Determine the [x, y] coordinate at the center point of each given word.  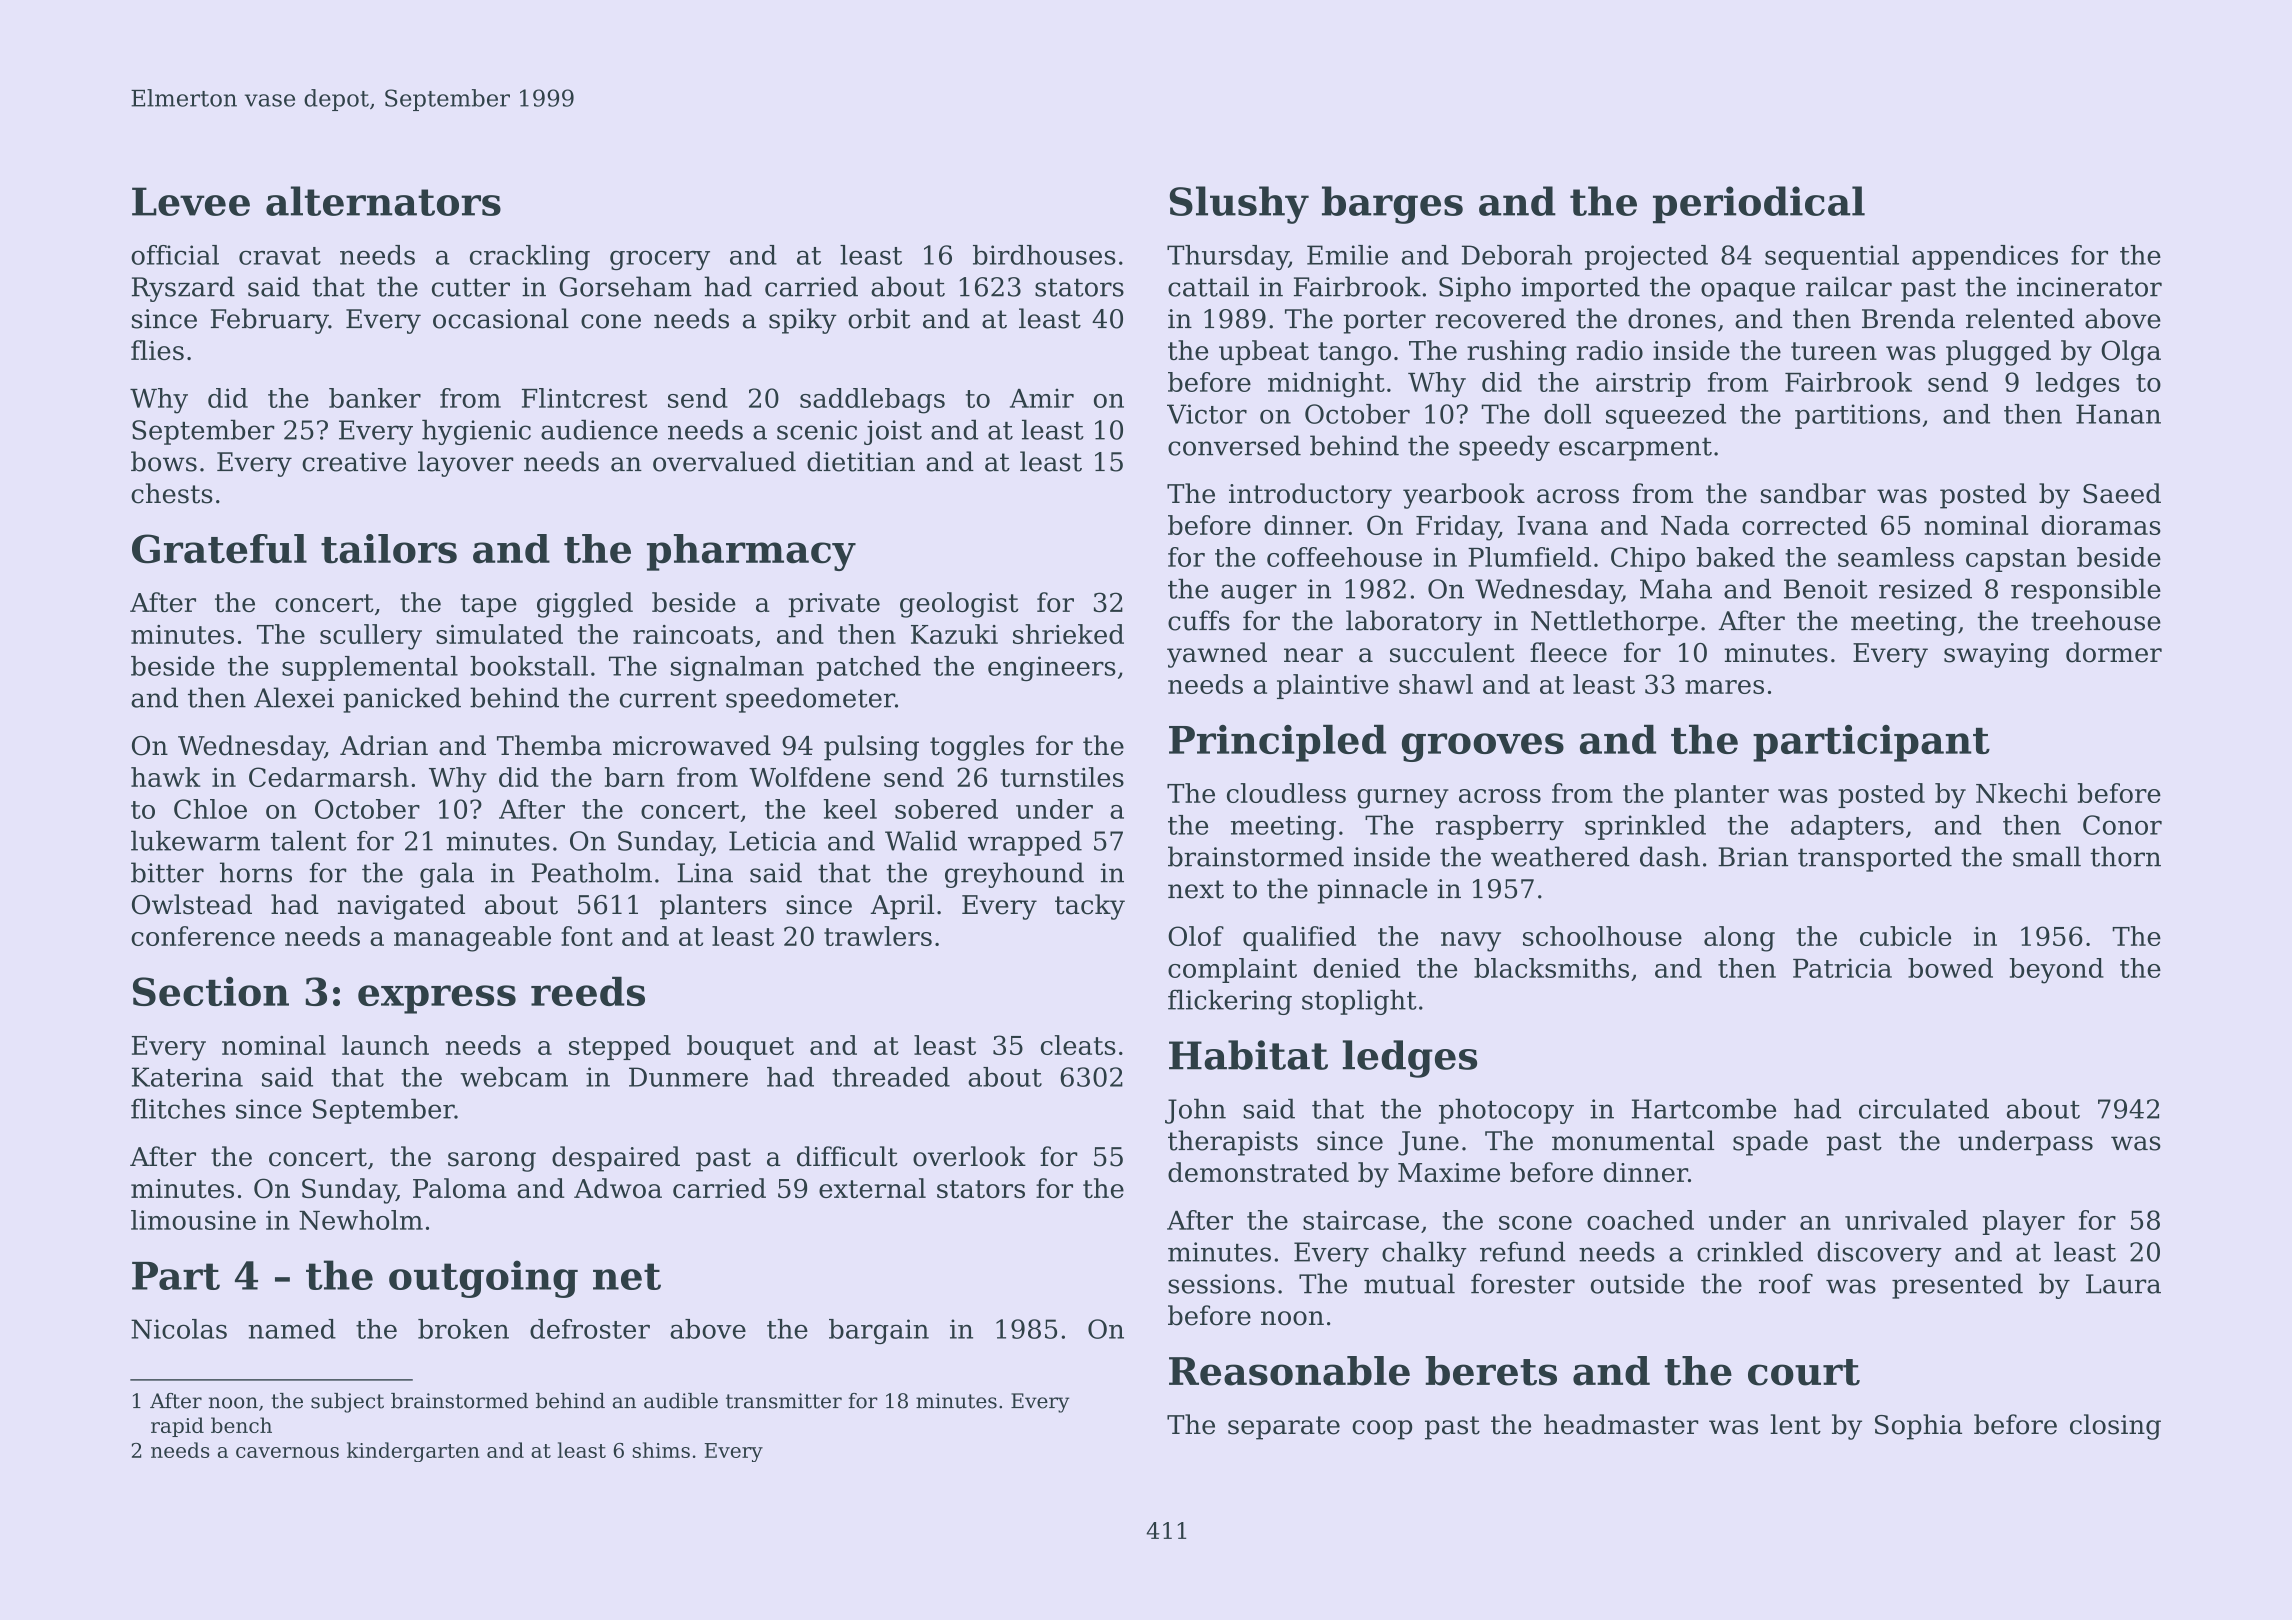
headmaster [1621, 1424]
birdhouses [1044, 255]
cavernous [287, 1452]
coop [1382, 1430]
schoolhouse [1602, 936]
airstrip [1643, 384]
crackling [530, 257]
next [1196, 889]
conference [203, 936]
